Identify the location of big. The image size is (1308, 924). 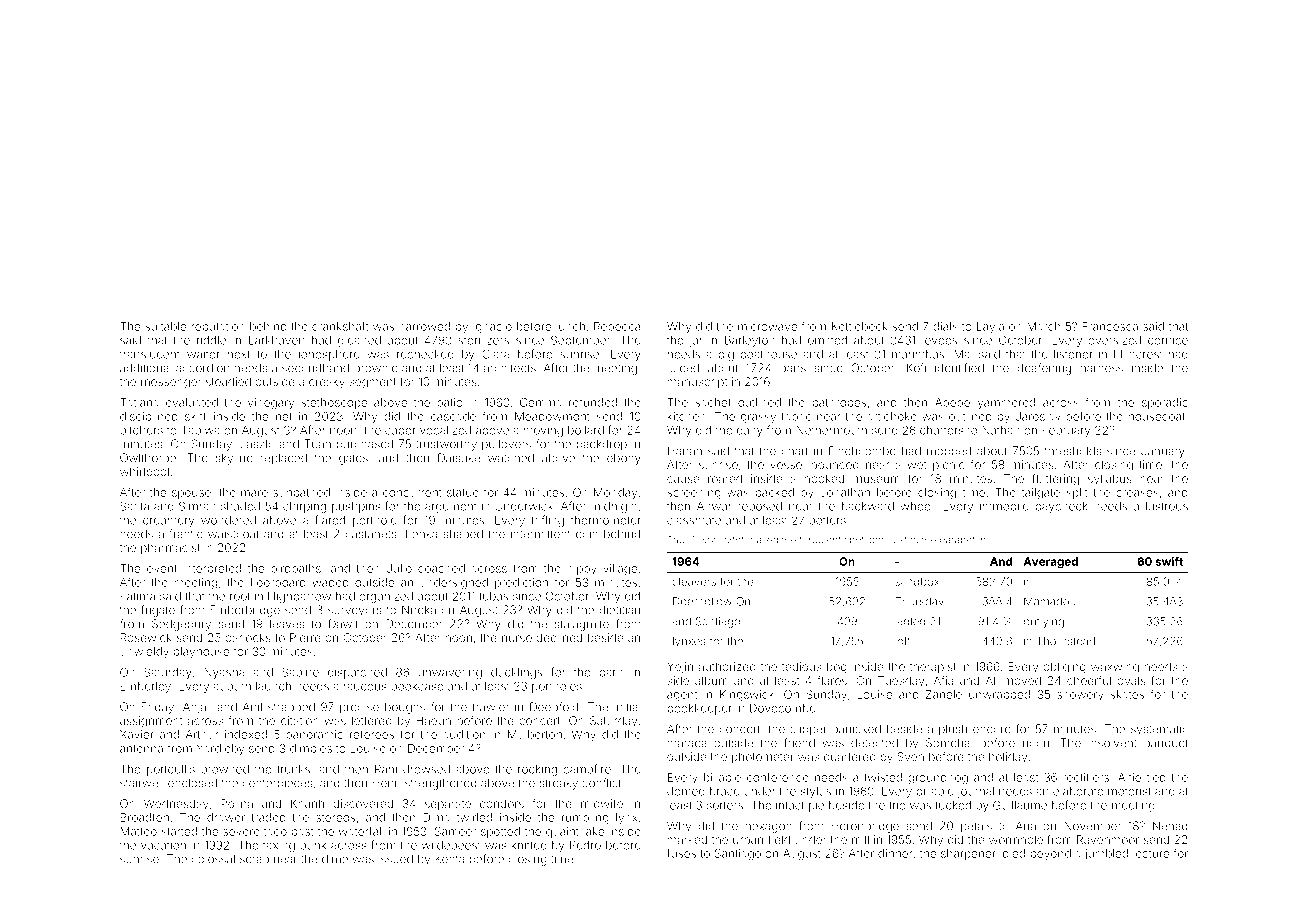
(726, 355).
